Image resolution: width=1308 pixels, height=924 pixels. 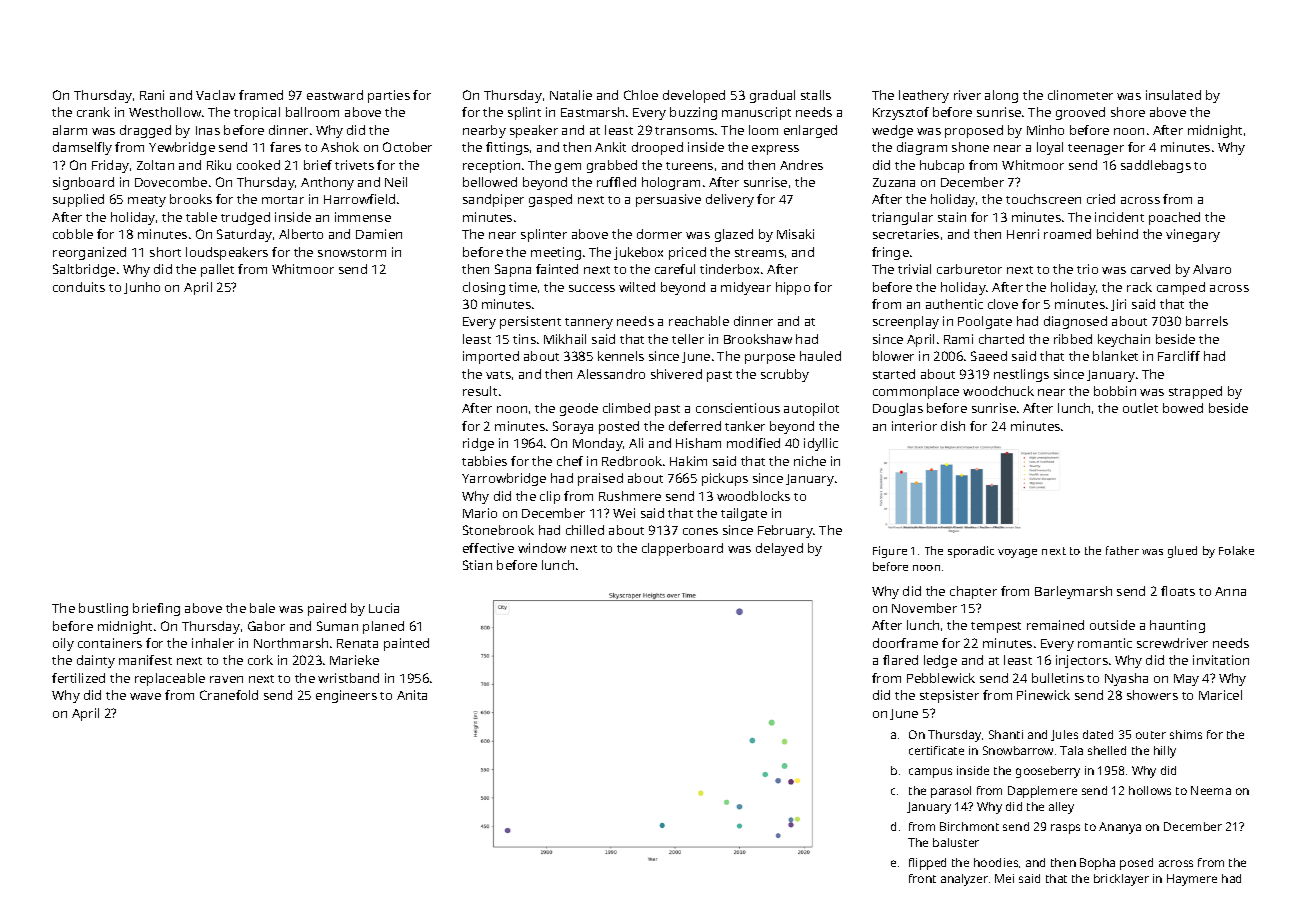 I want to click on eastward, so click(x=335, y=95).
